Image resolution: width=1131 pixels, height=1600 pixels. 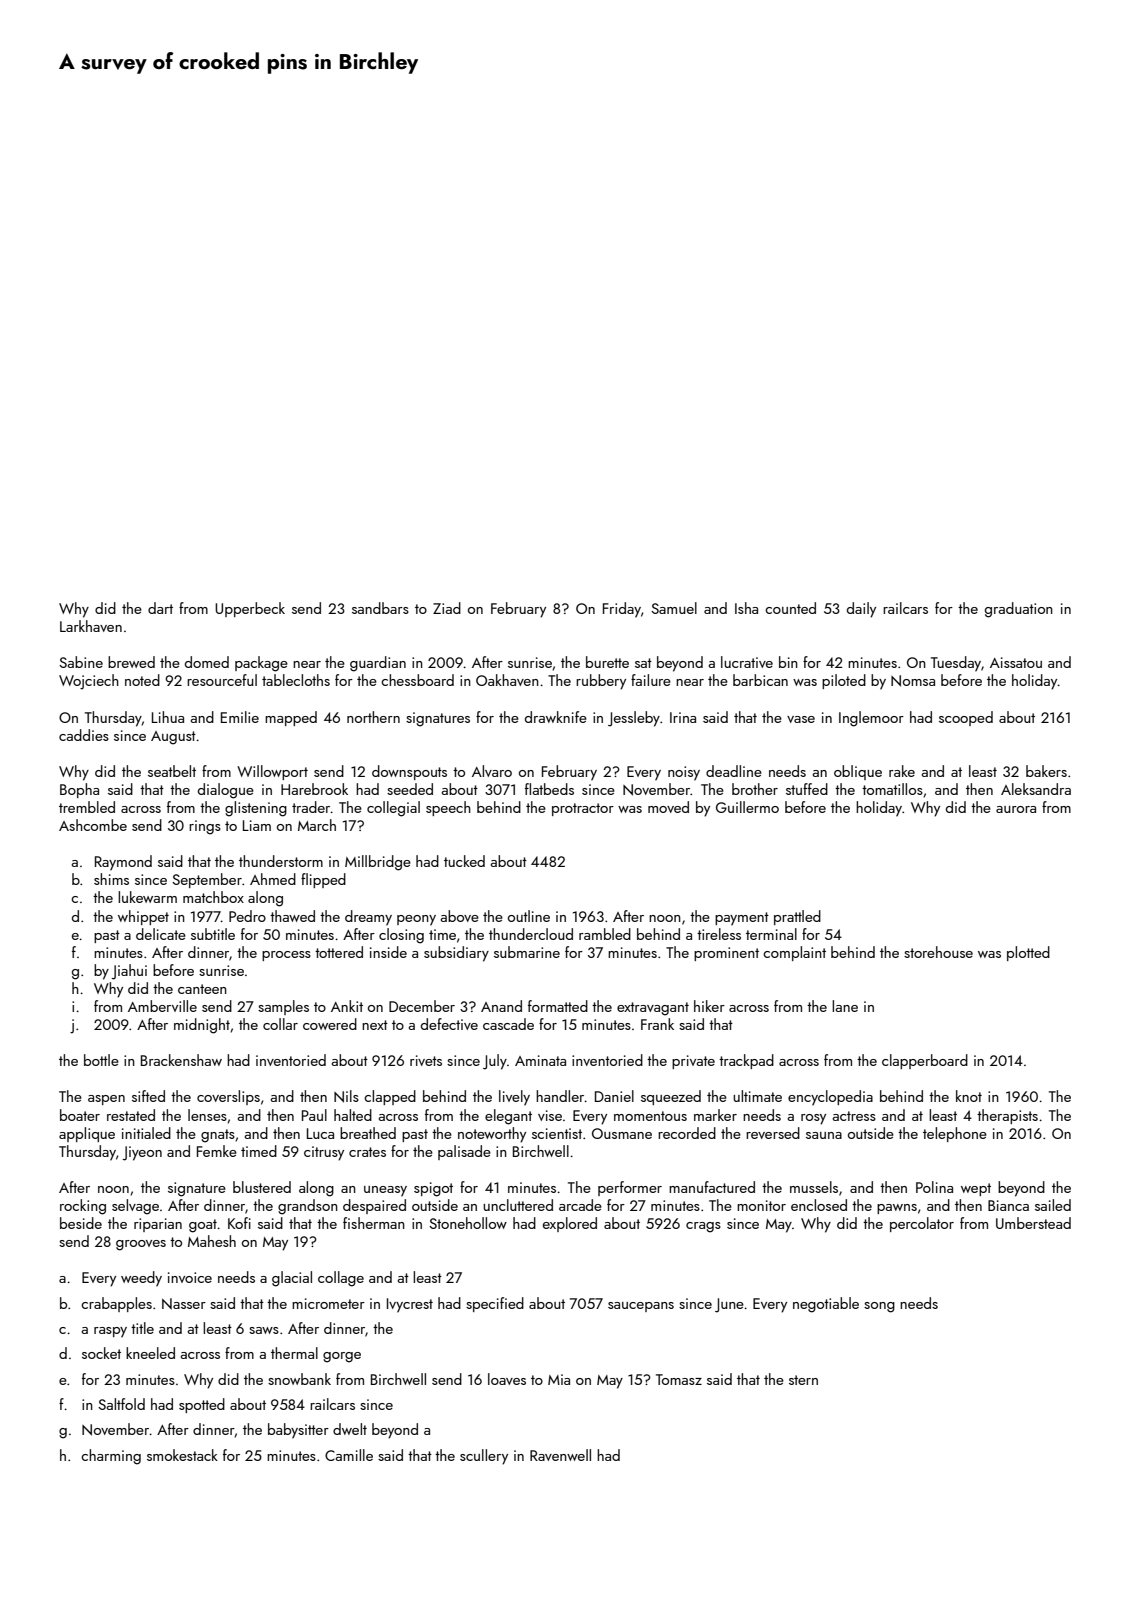 I want to click on clapperboard, so click(x=925, y=1061).
